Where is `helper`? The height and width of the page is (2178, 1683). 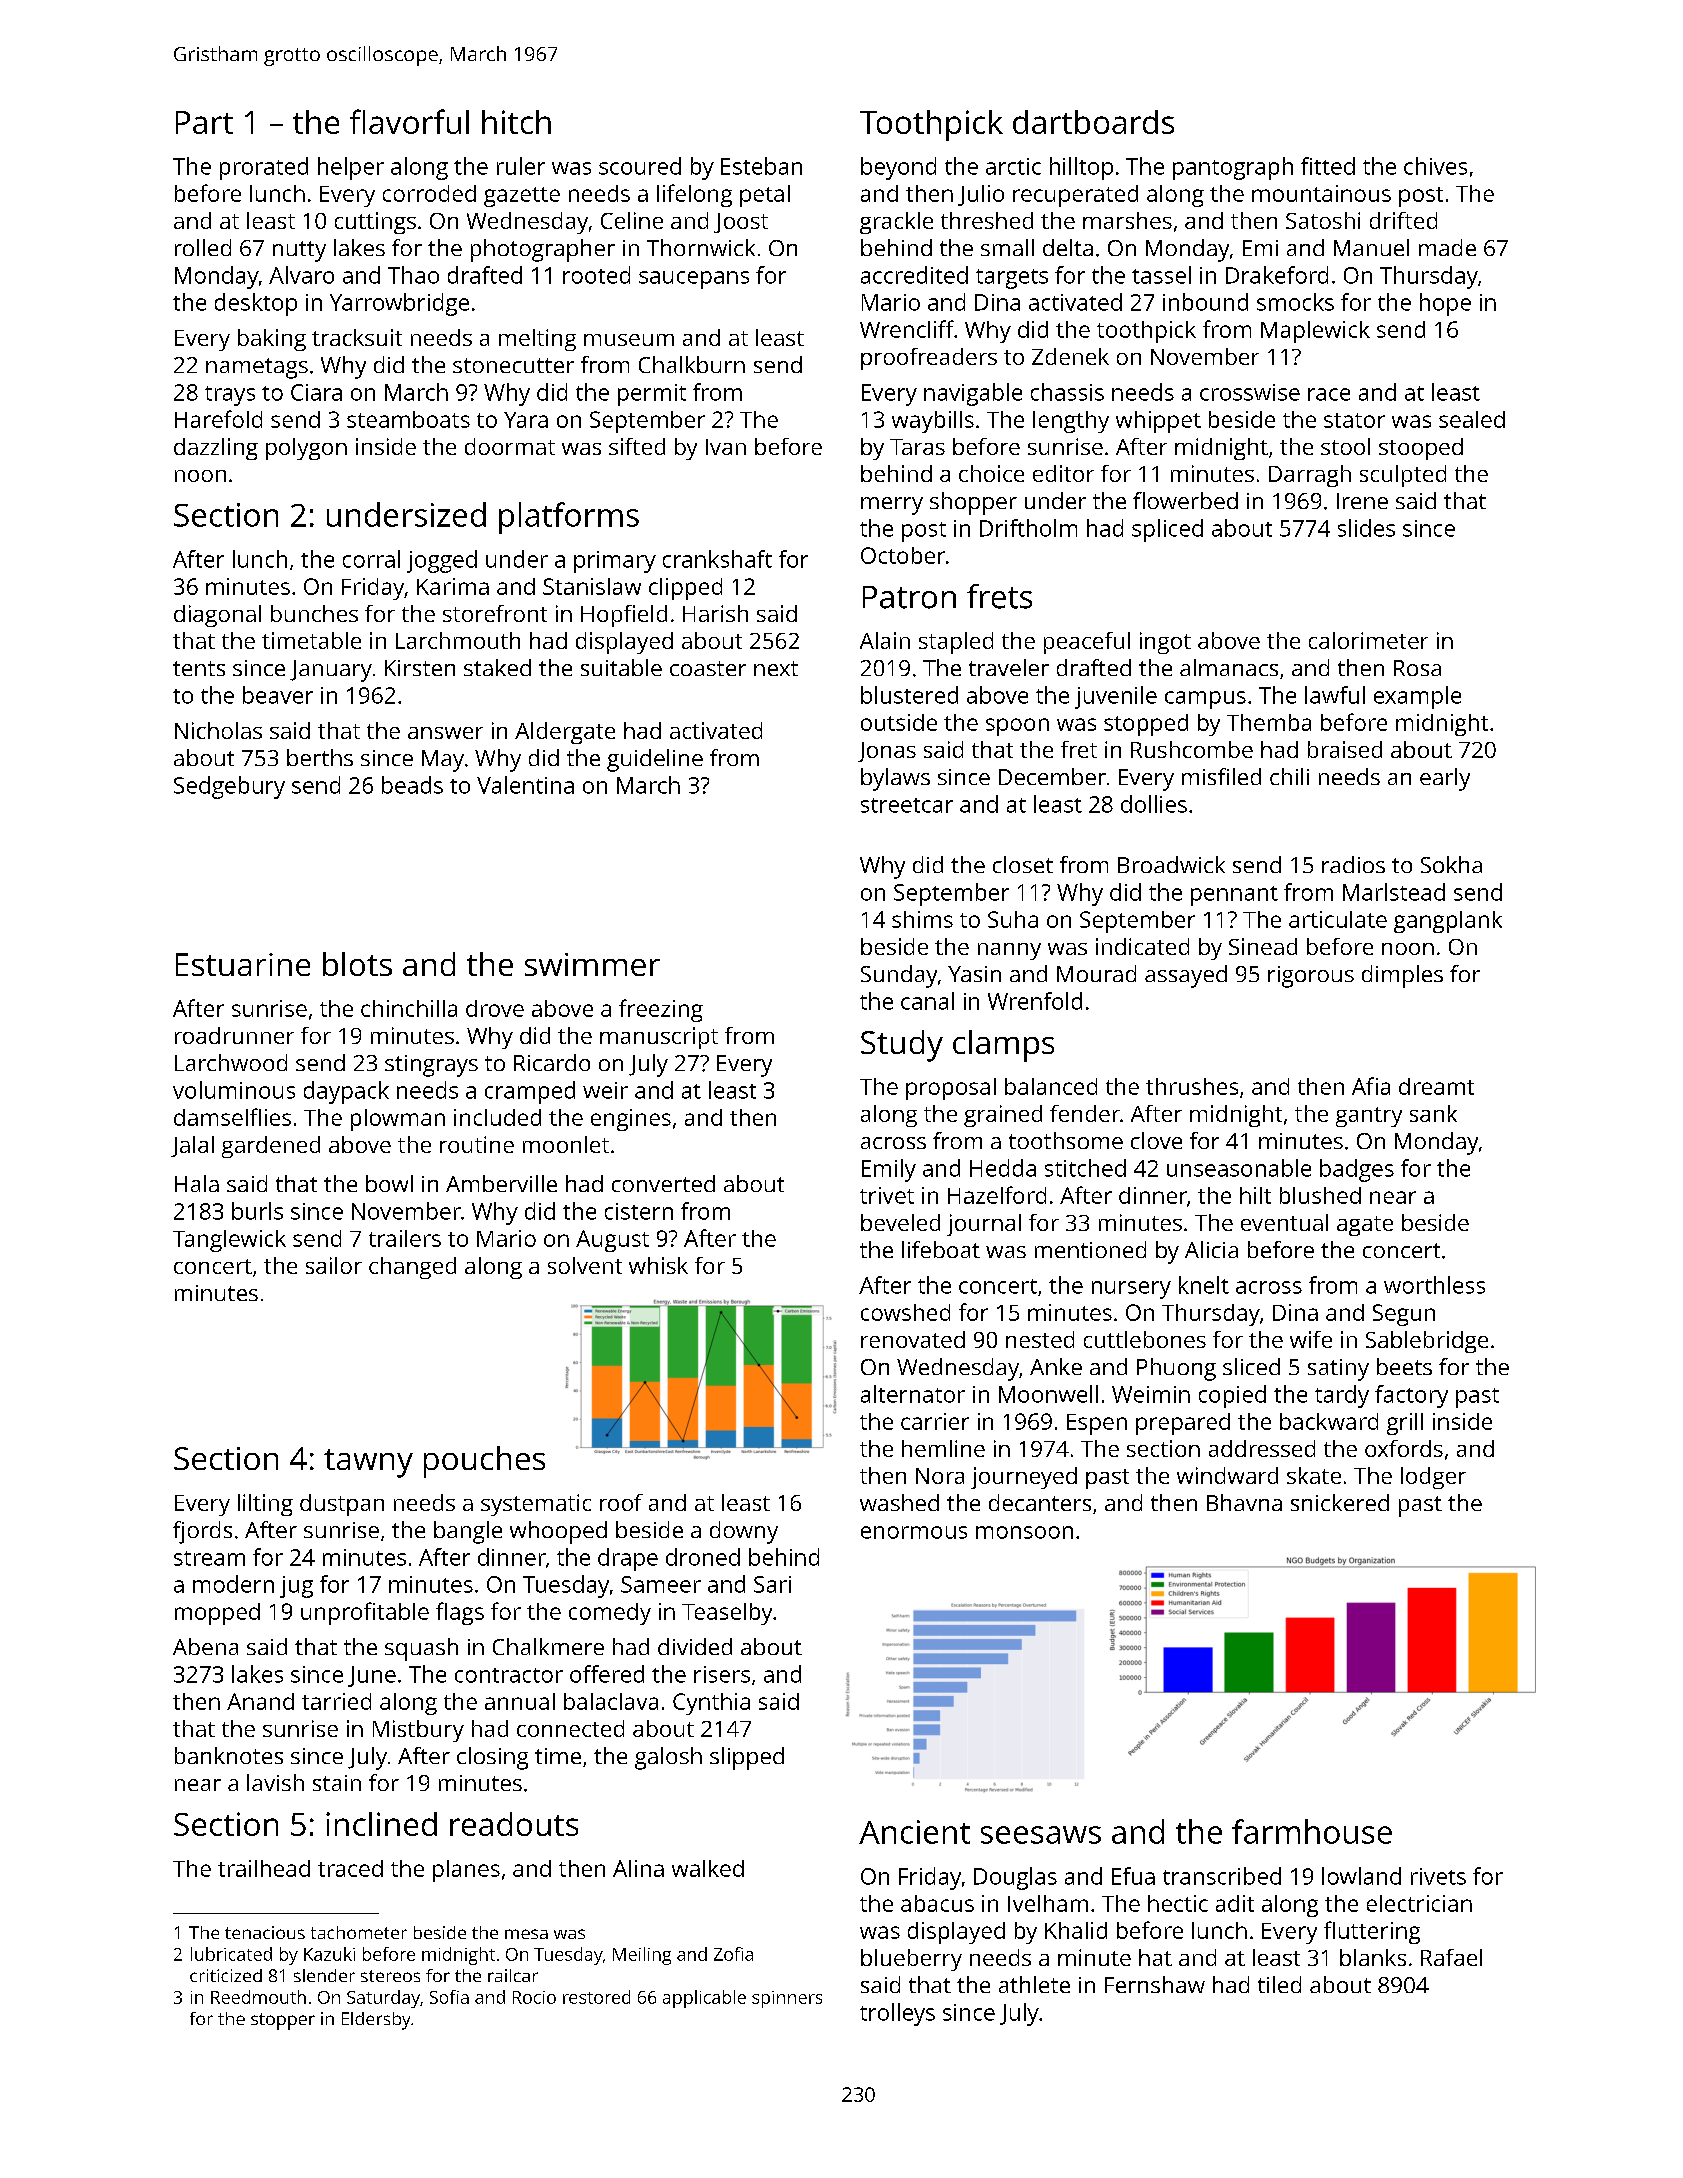
helper is located at coordinates (351, 168).
